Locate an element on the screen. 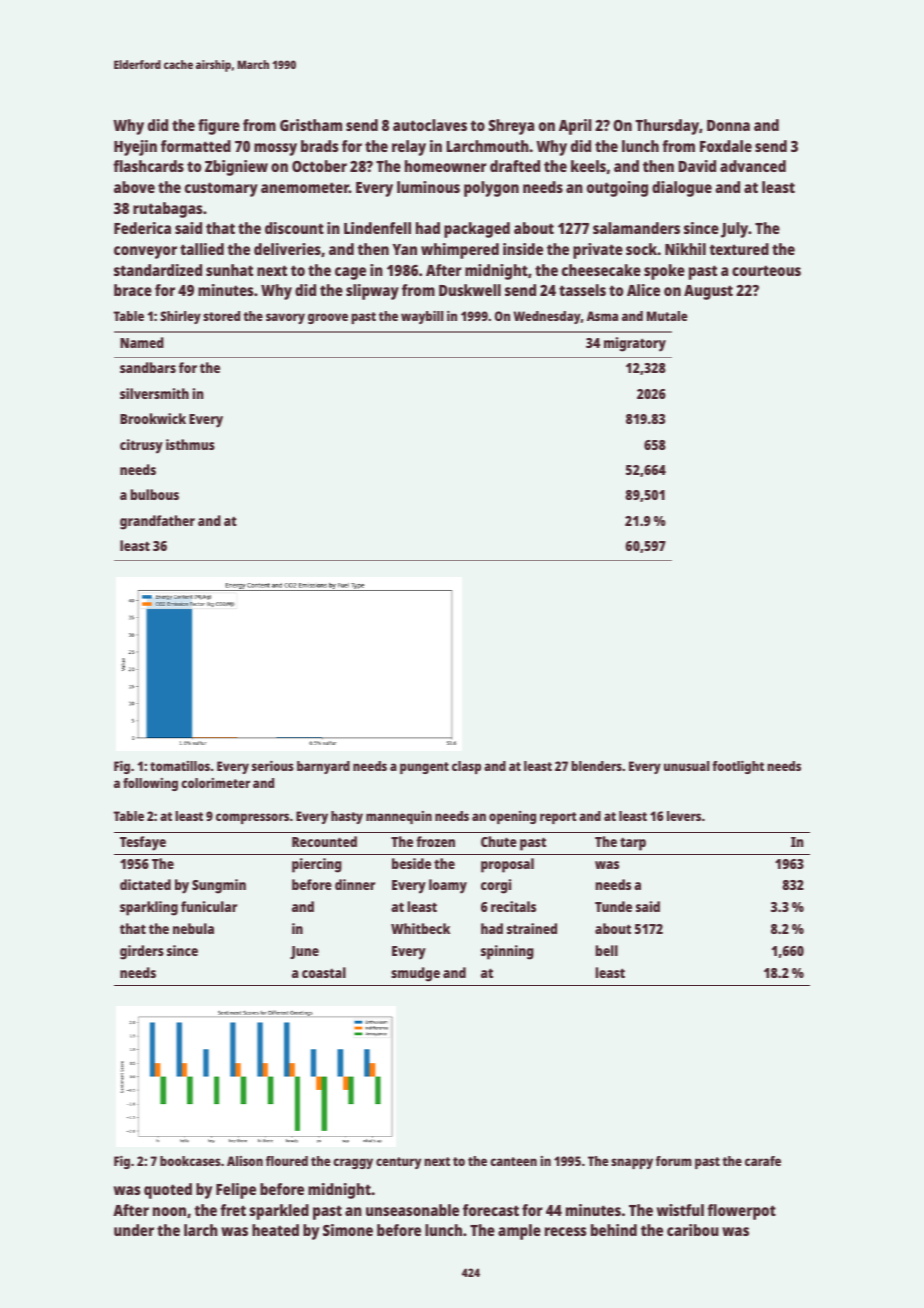 This screenshot has height=1308, width=924. heated is located at coordinates (275, 1230).
